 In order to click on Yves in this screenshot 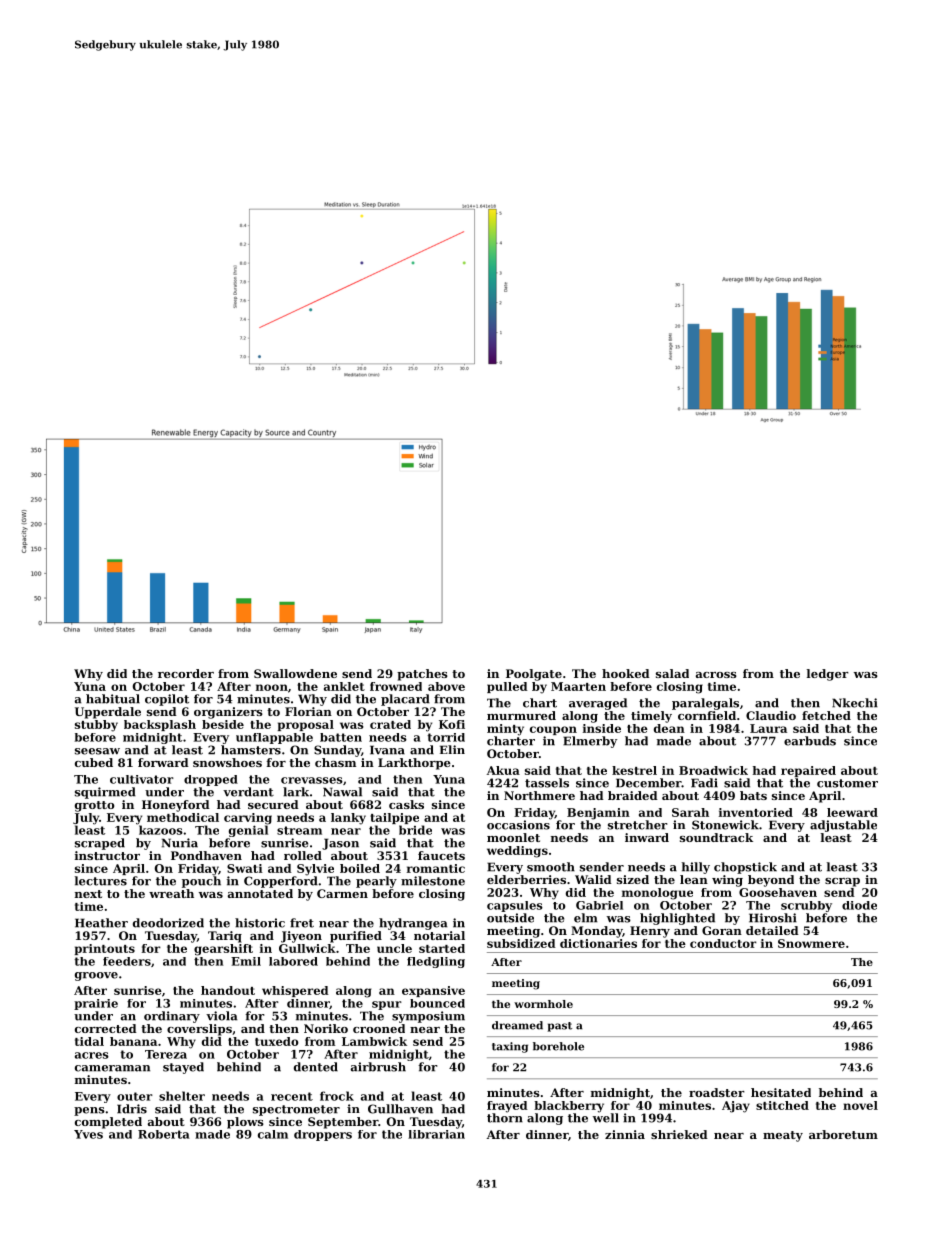, I will do `click(88, 1134)`.
